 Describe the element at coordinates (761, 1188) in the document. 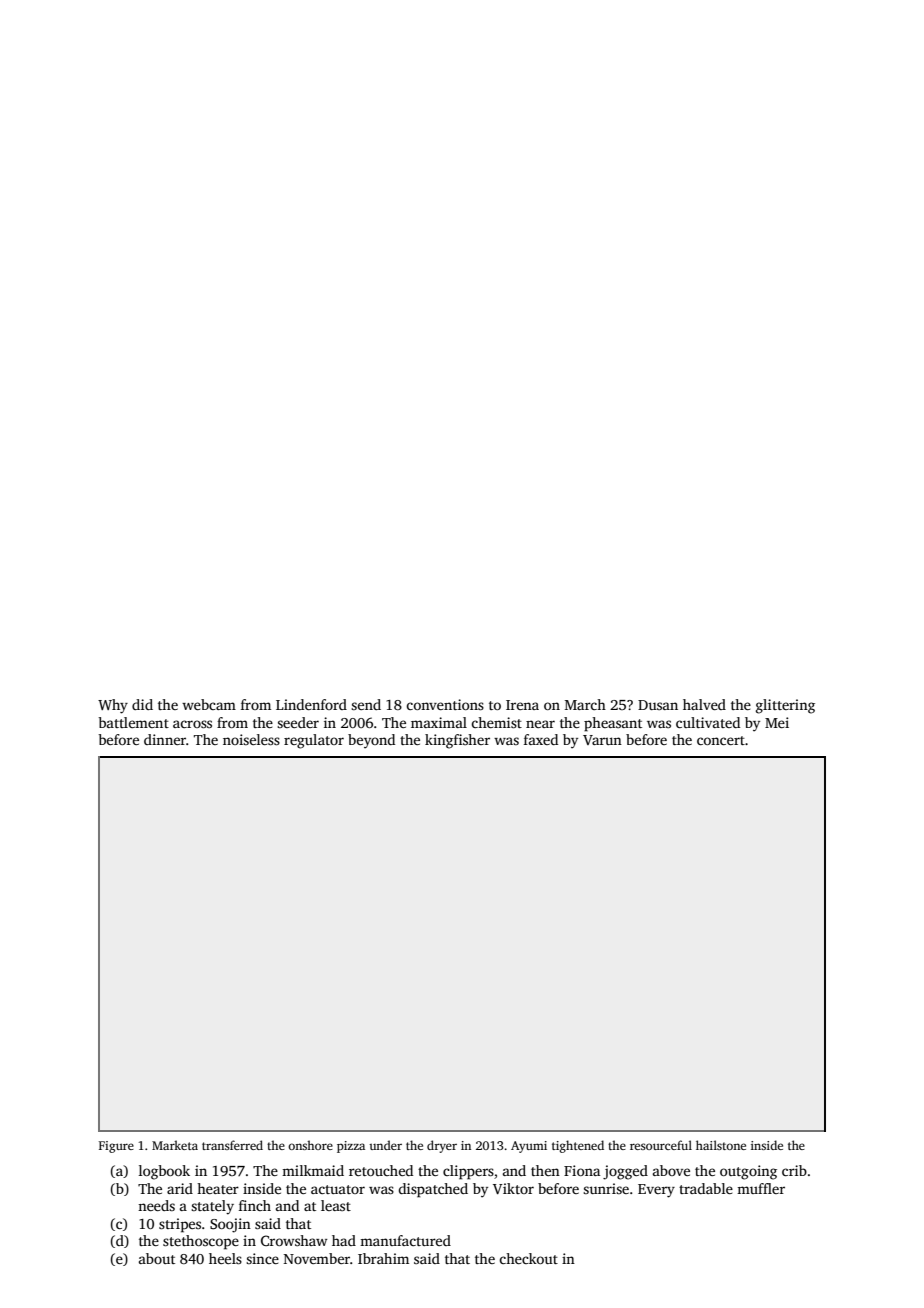

I see `muffler` at that location.
